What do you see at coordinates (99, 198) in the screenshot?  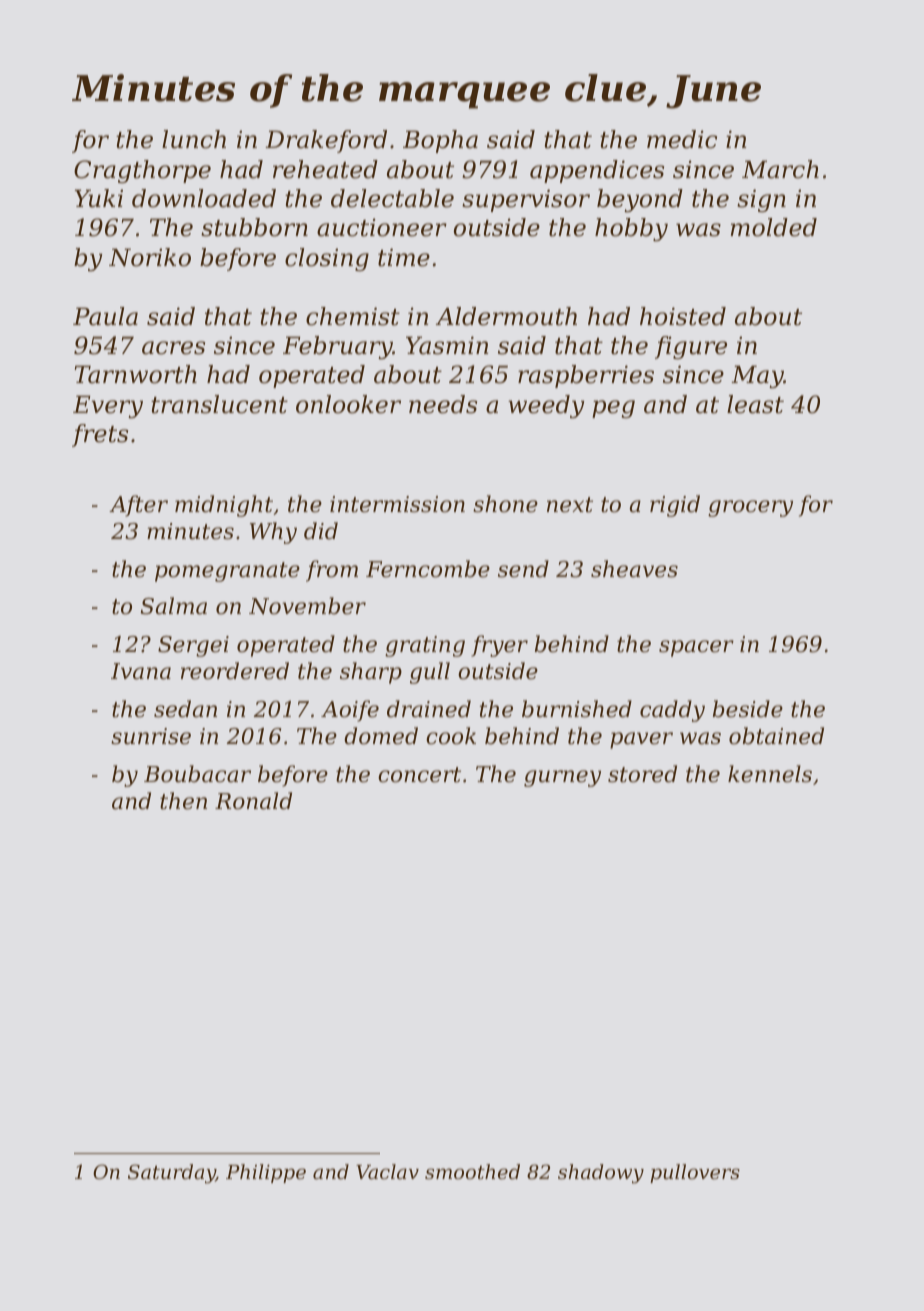 I see `Yuki` at bounding box center [99, 198].
